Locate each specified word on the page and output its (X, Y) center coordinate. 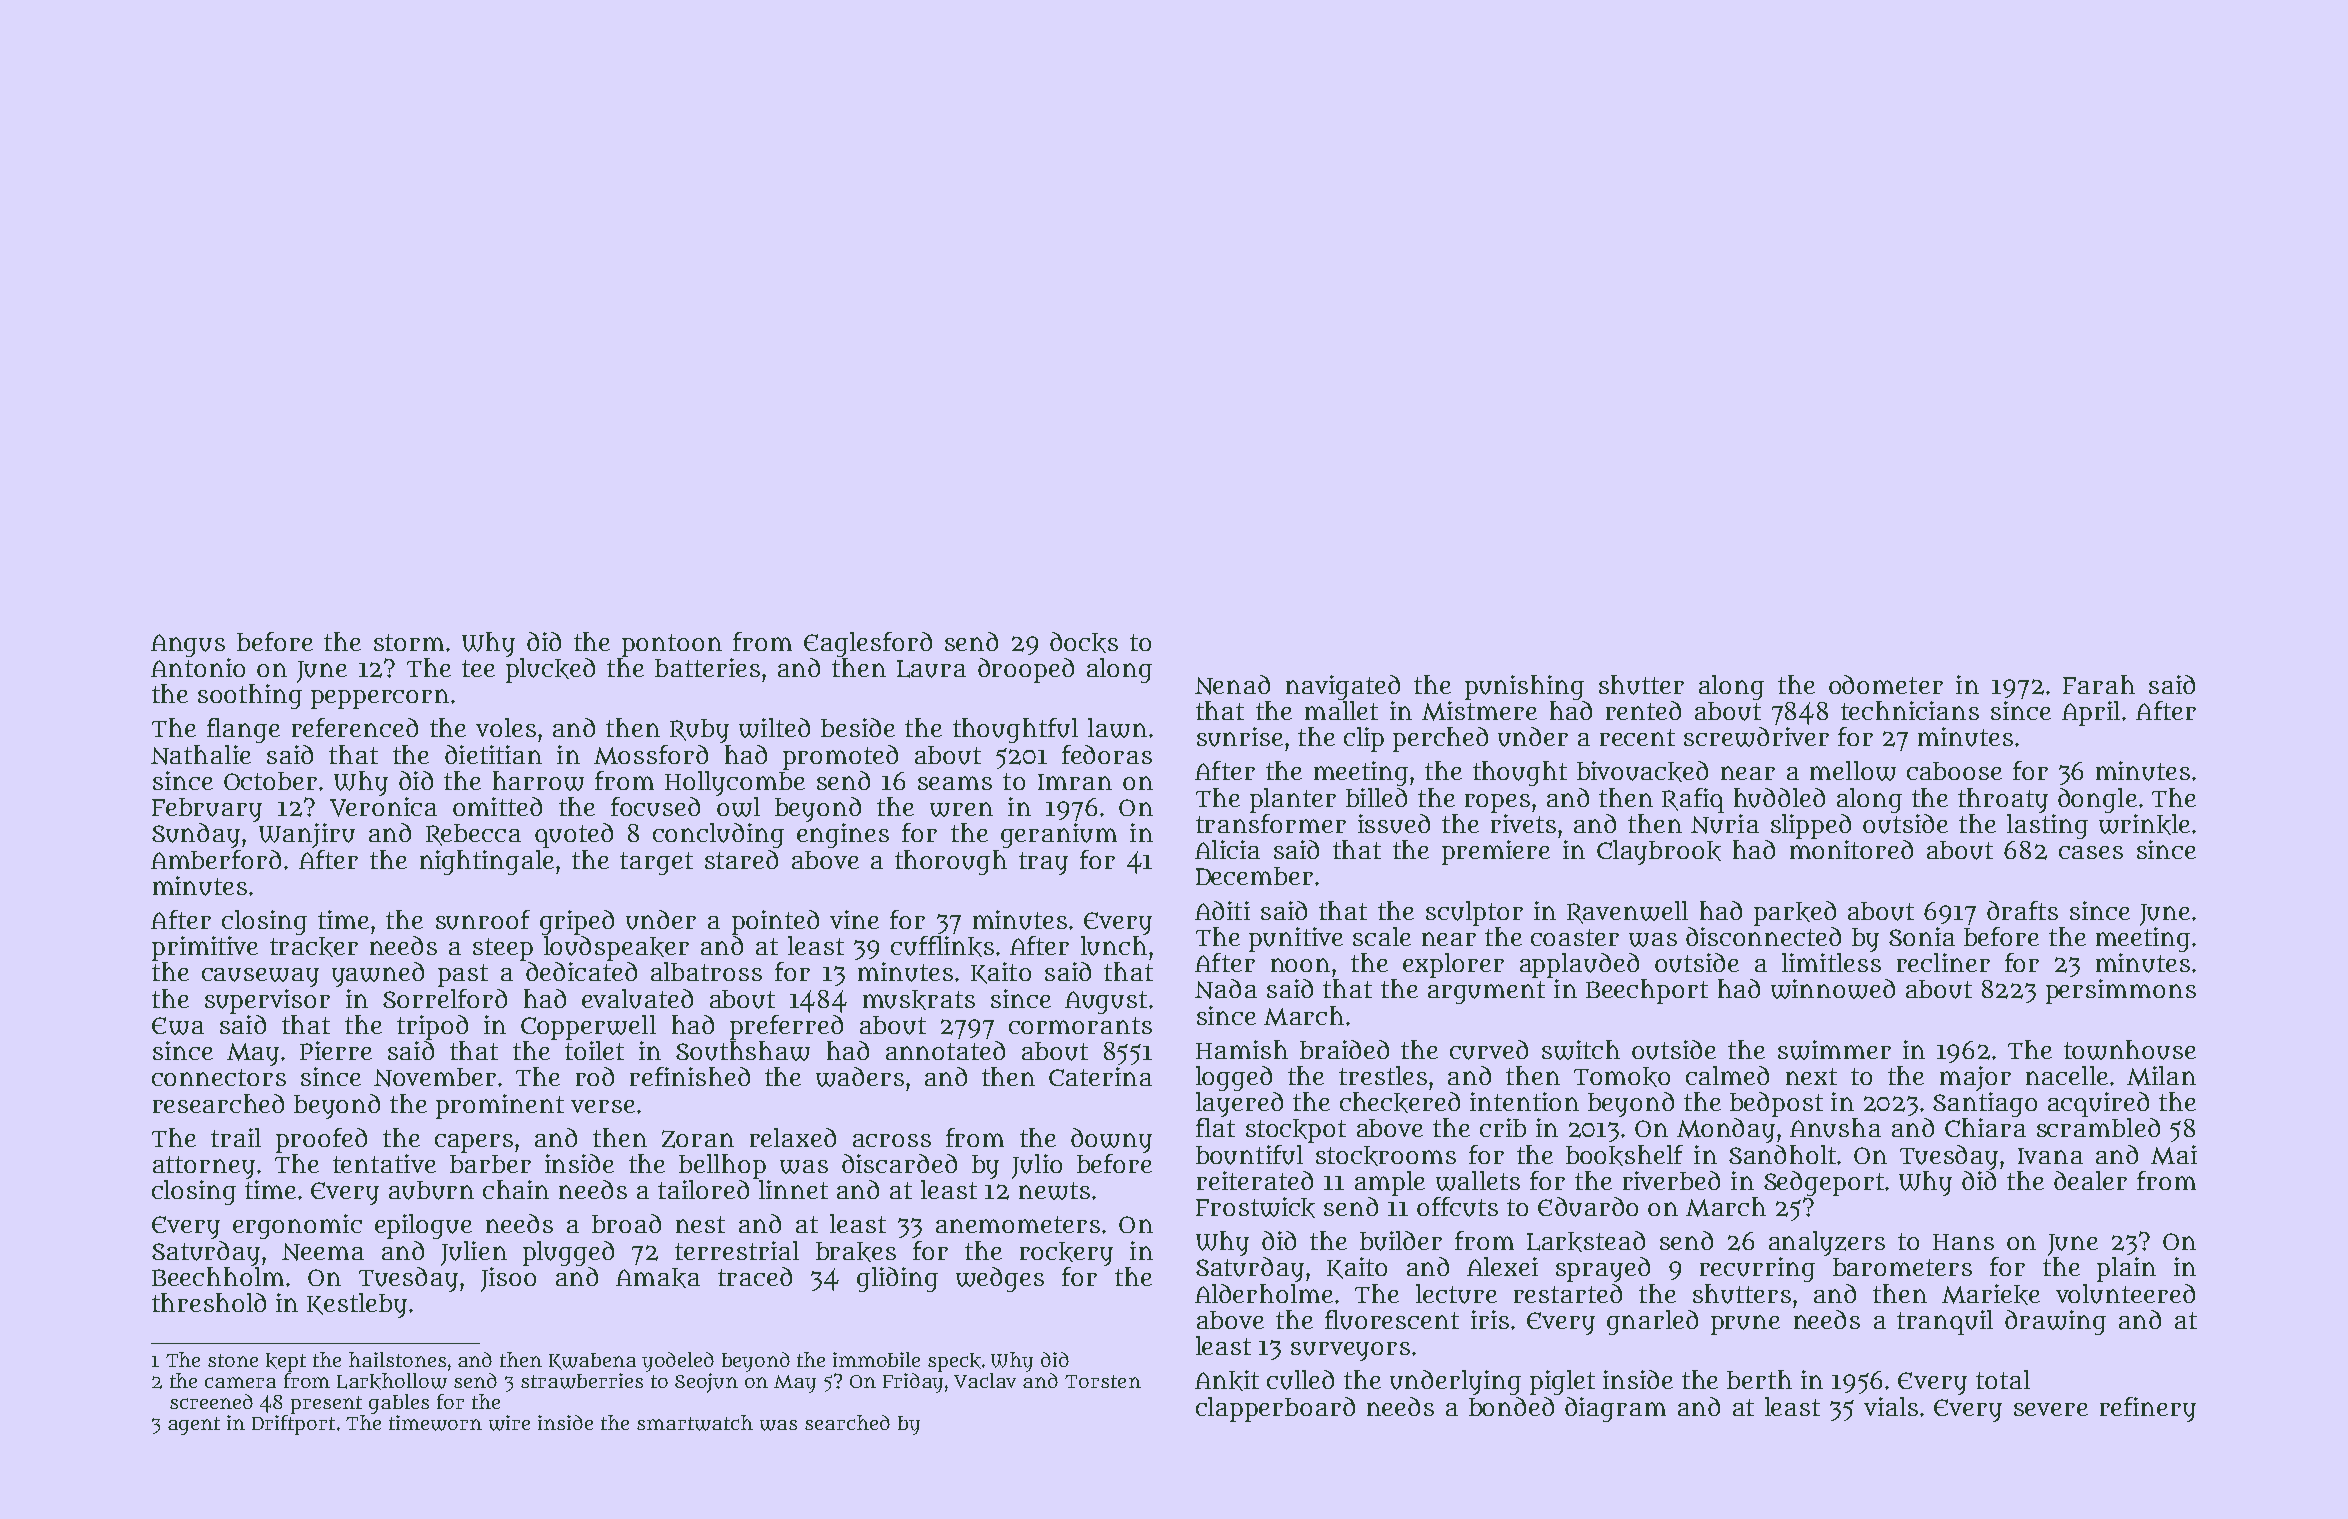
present (326, 1405)
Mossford (651, 755)
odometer (1886, 684)
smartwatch (695, 1423)
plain (2126, 1269)
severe (2051, 1409)
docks (1084, 642)
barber (490, 1164)
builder (1401, 1241)
